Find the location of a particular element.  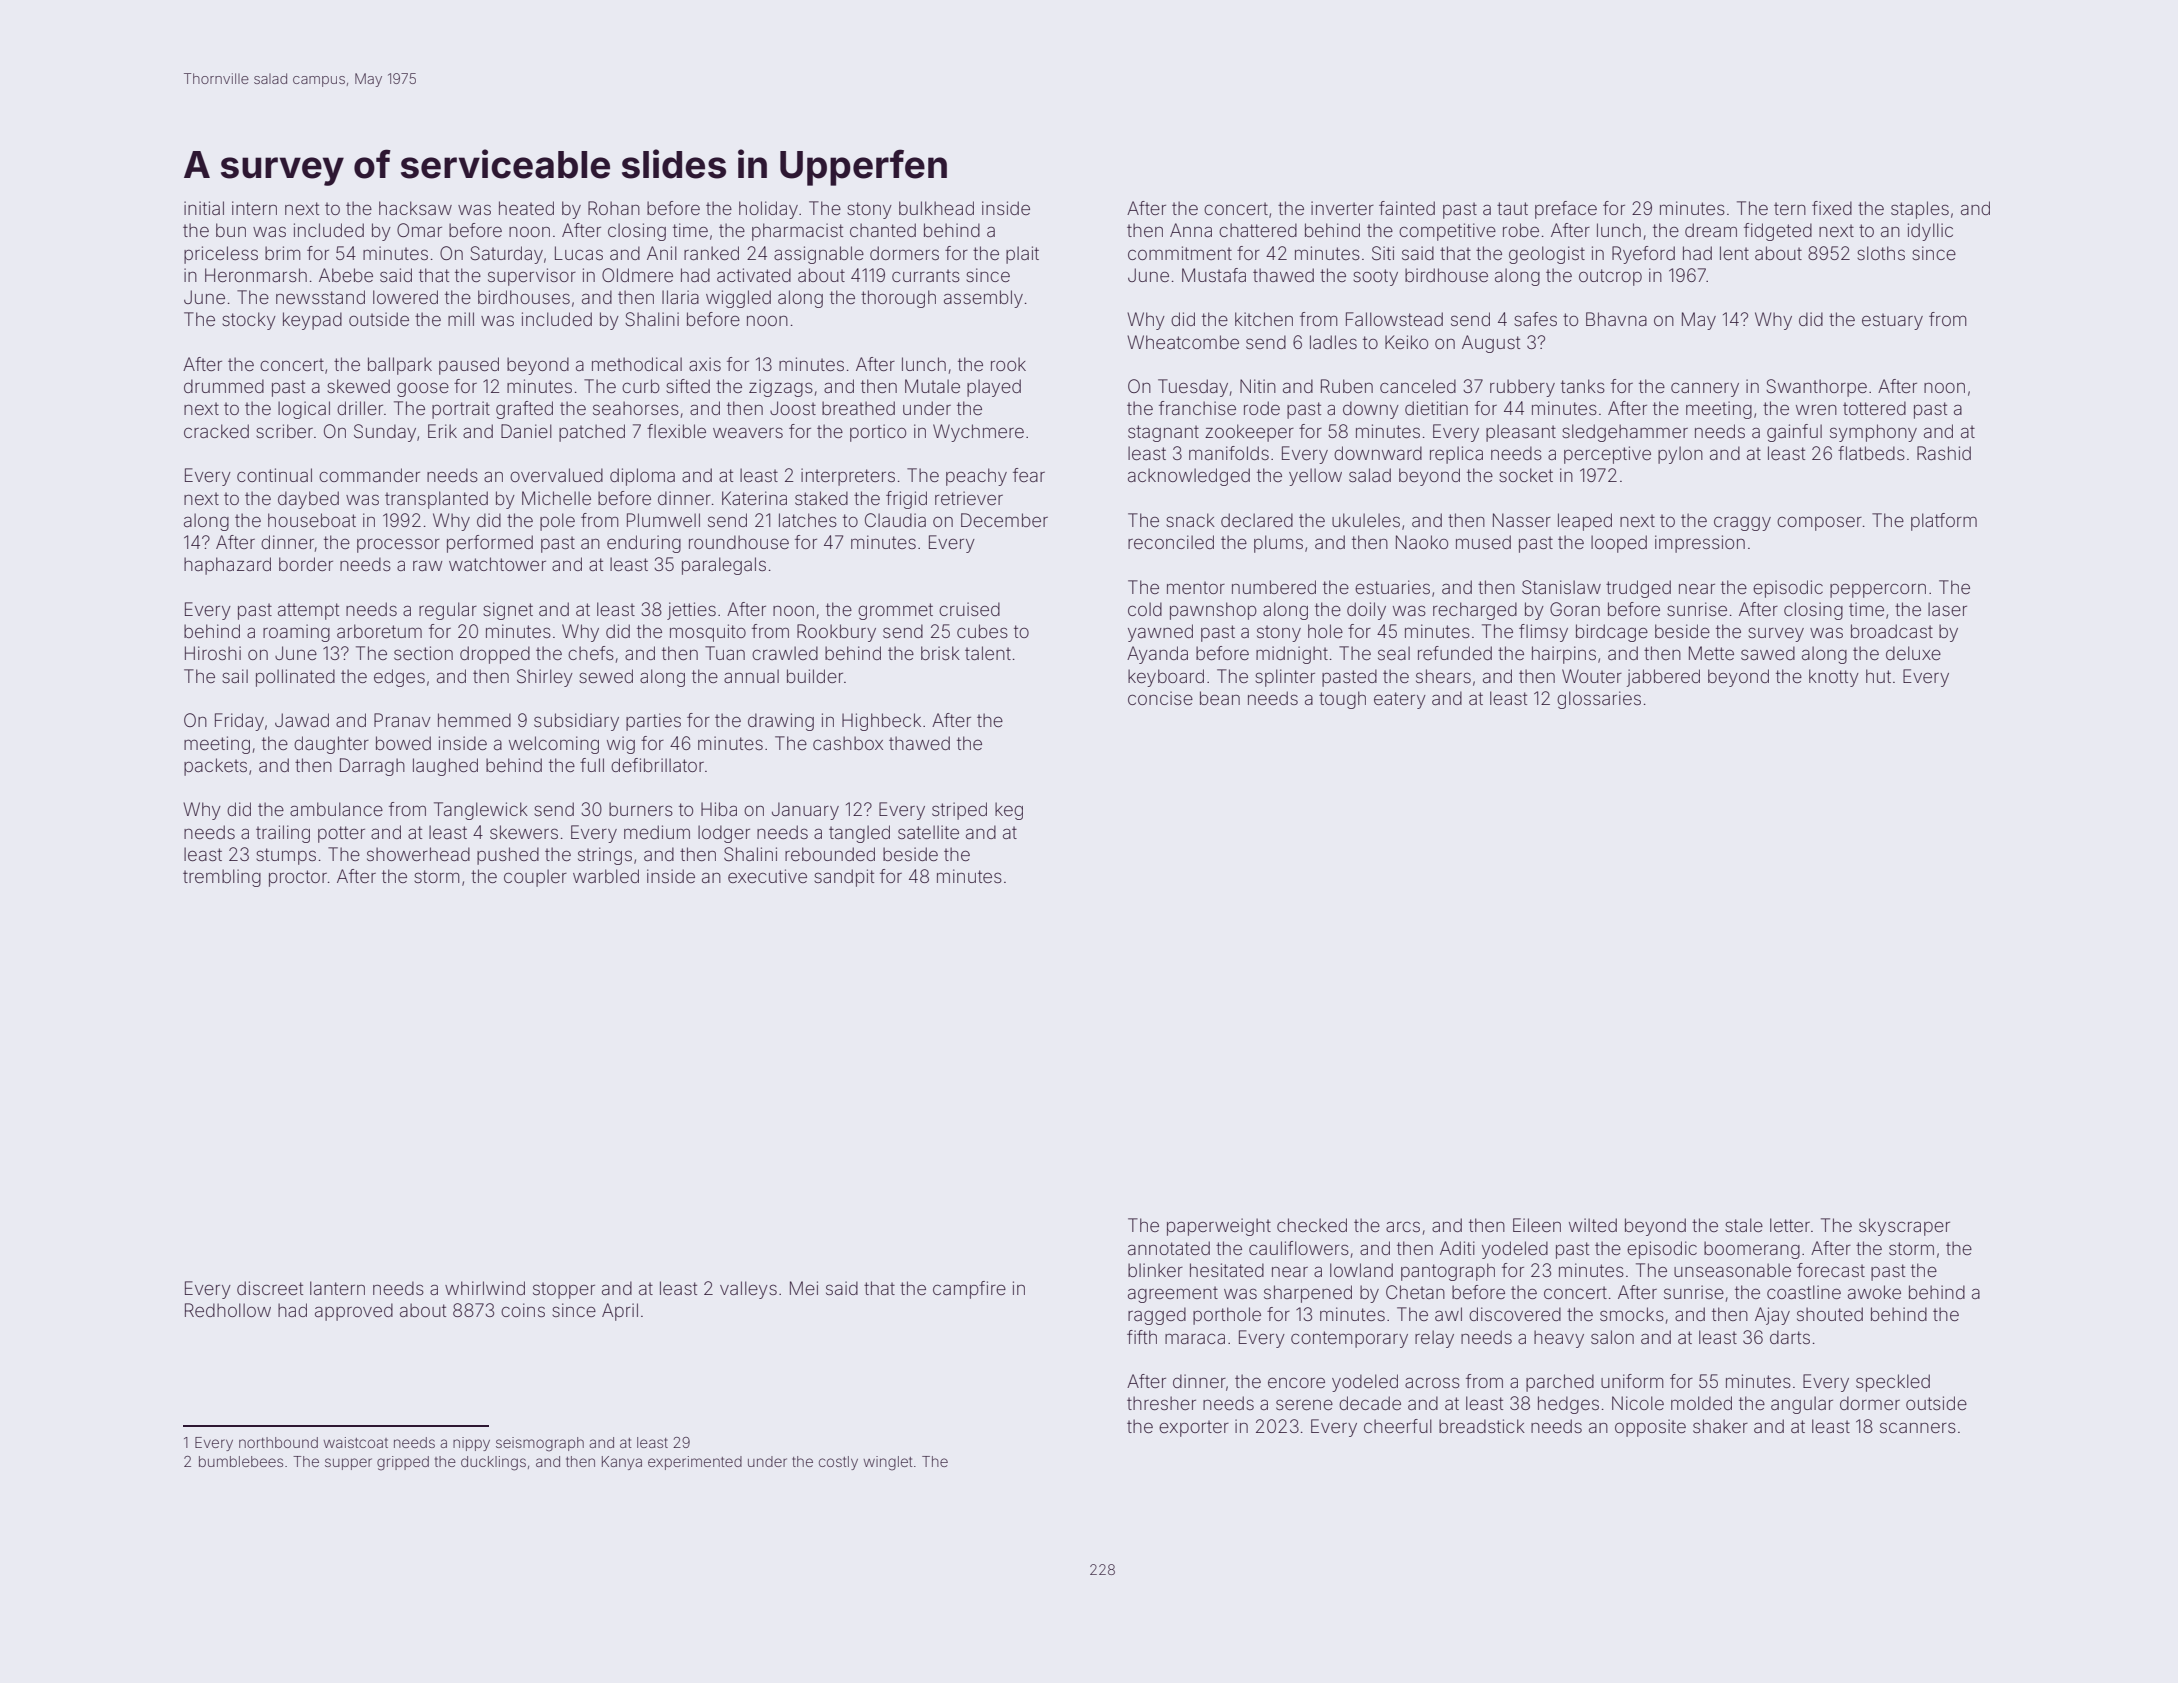

bumblebees is located at coordinates (241, 1461).
